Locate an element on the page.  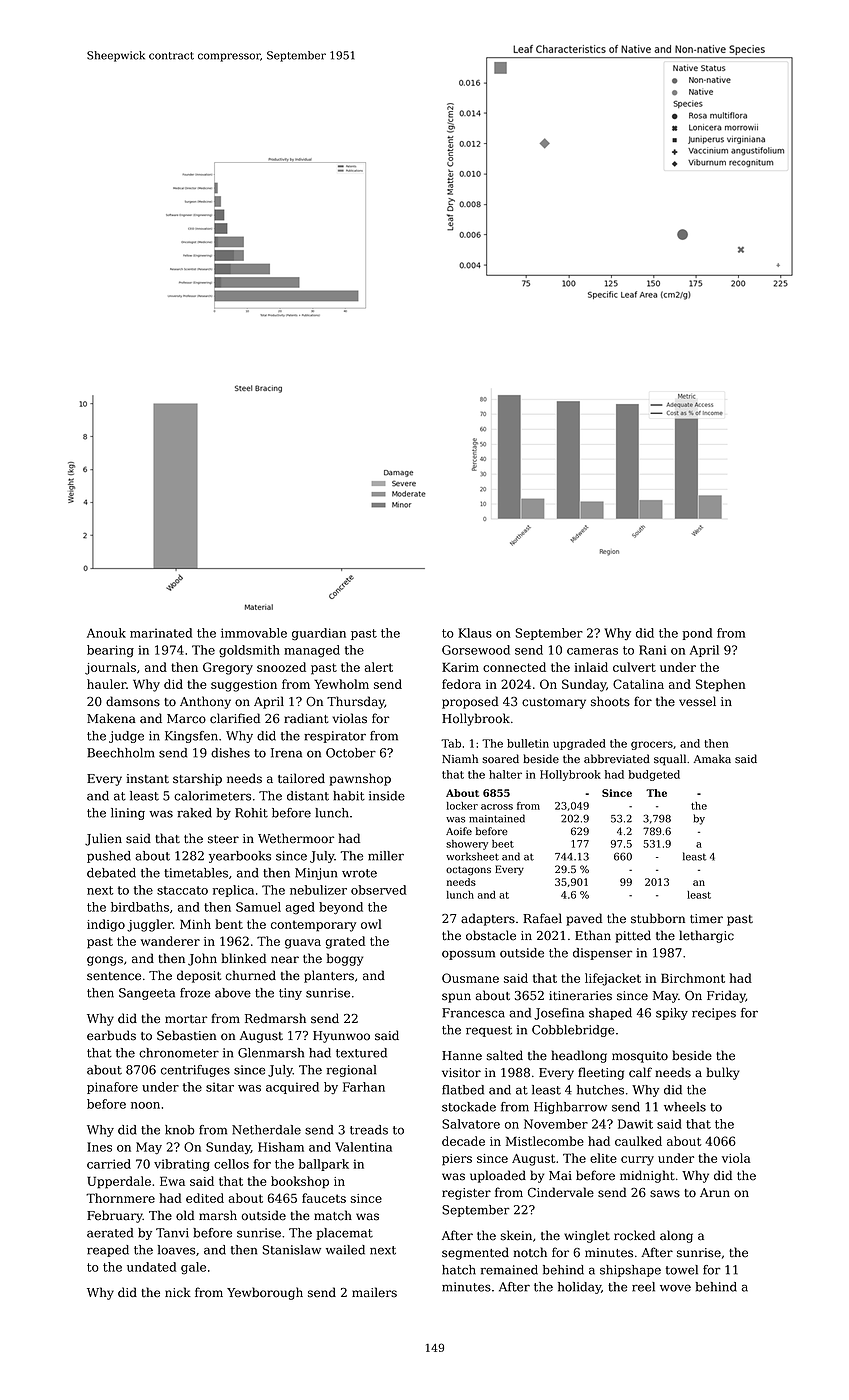
nick is located at coordinates (178, 1292).
